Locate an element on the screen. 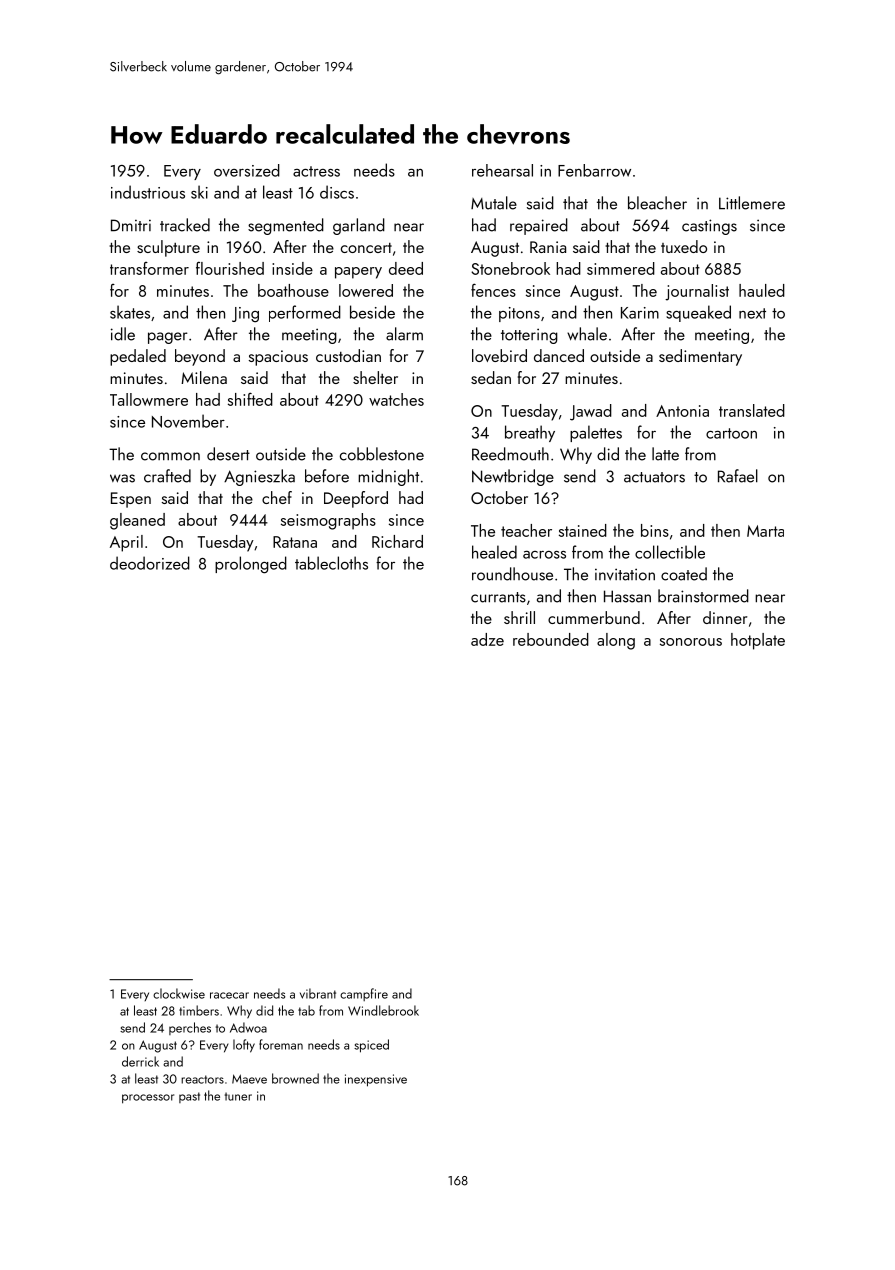  campfire is located at coordinates (364, 994).
